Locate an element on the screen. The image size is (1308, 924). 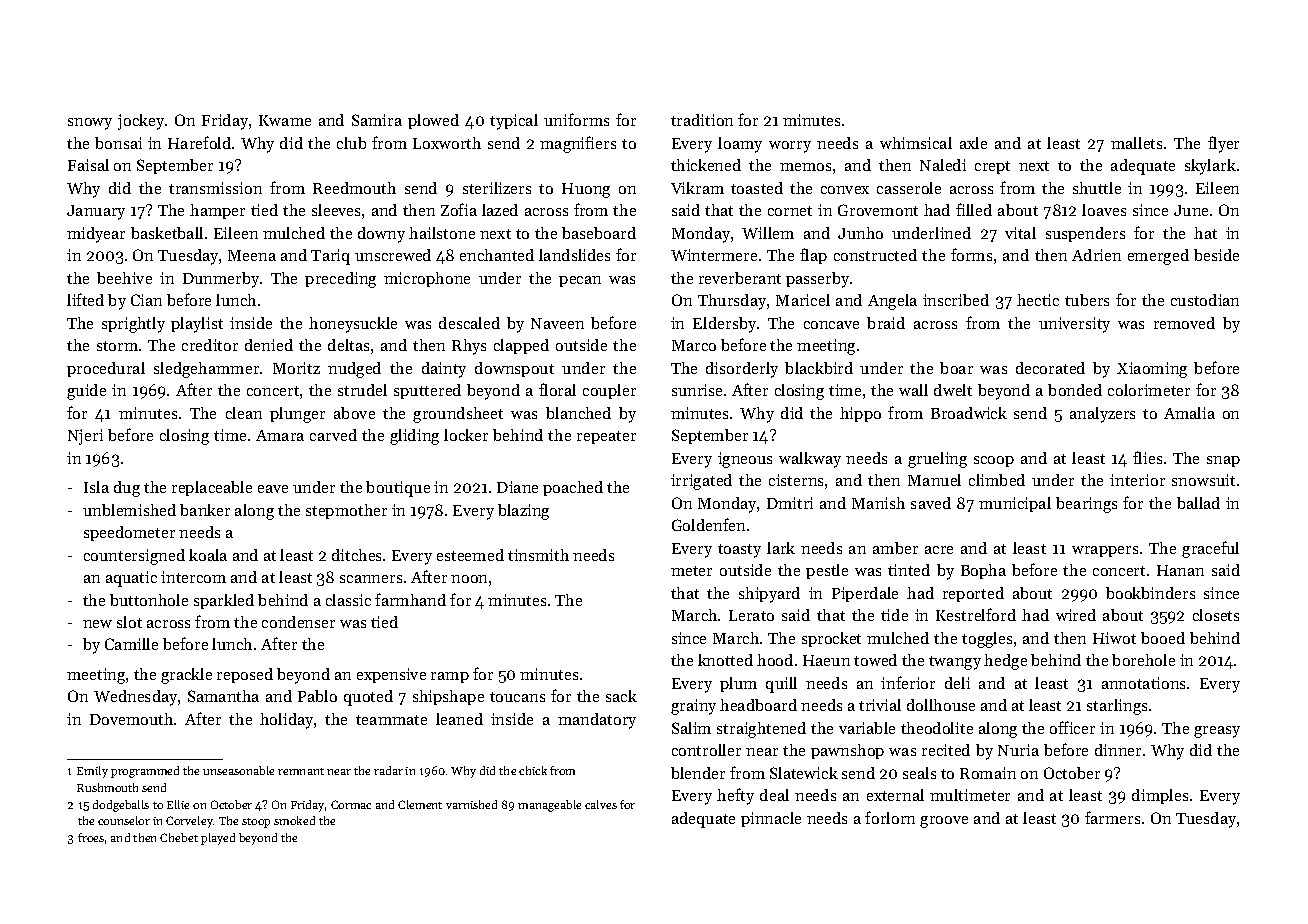
shuttle is located at coordinates (1097, 188).
